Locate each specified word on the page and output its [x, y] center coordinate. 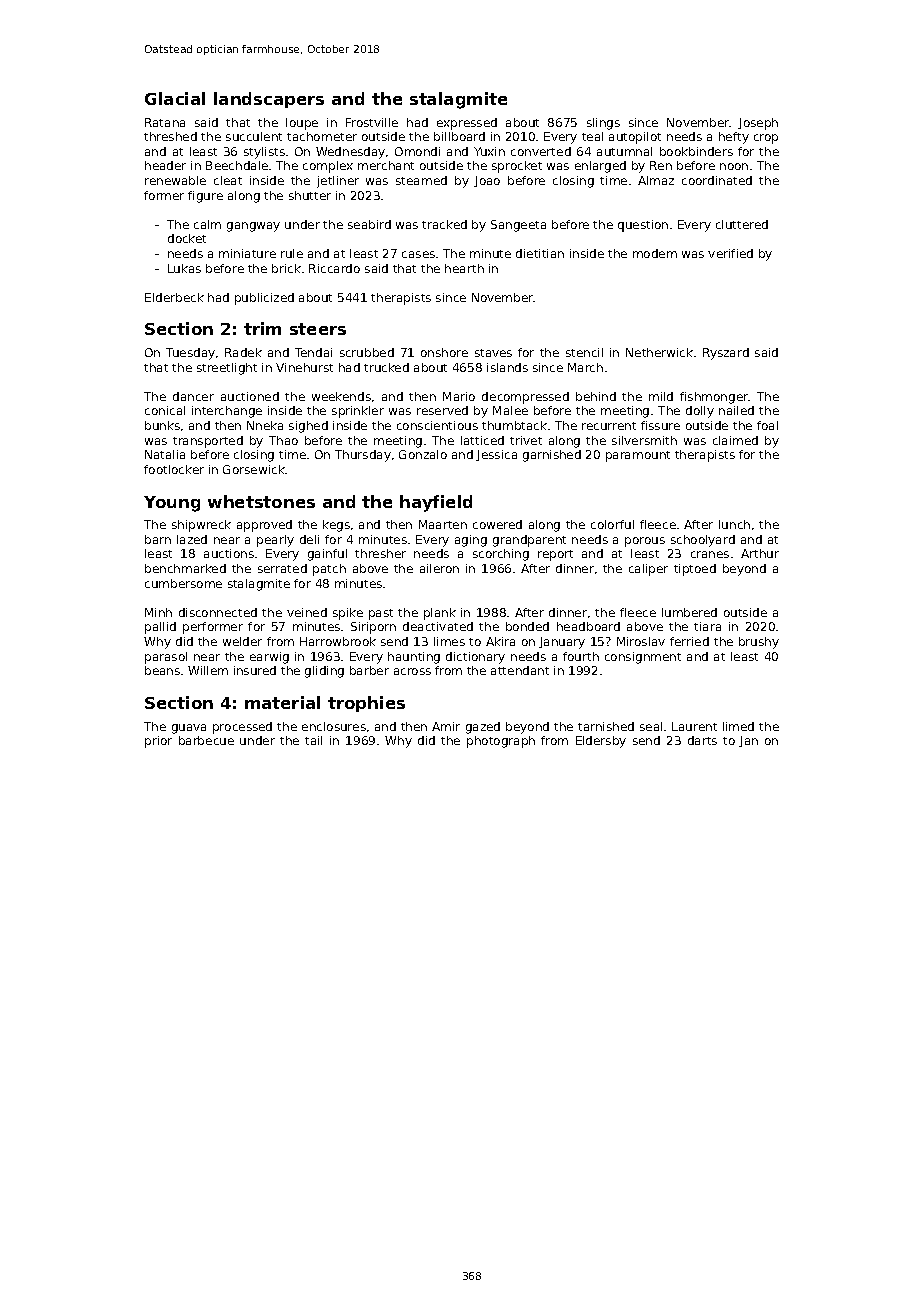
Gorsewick [254, 469]
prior [158, 742]
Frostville [372, 122]
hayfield [436, 503]
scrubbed [367, 352]
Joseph [758, 124]
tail [313, 740]
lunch [734, 524]
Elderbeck [174, 297]
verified [730, 253]
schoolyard [703, 541]
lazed [192, 539]
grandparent [529, 541]
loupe [302, 124]
